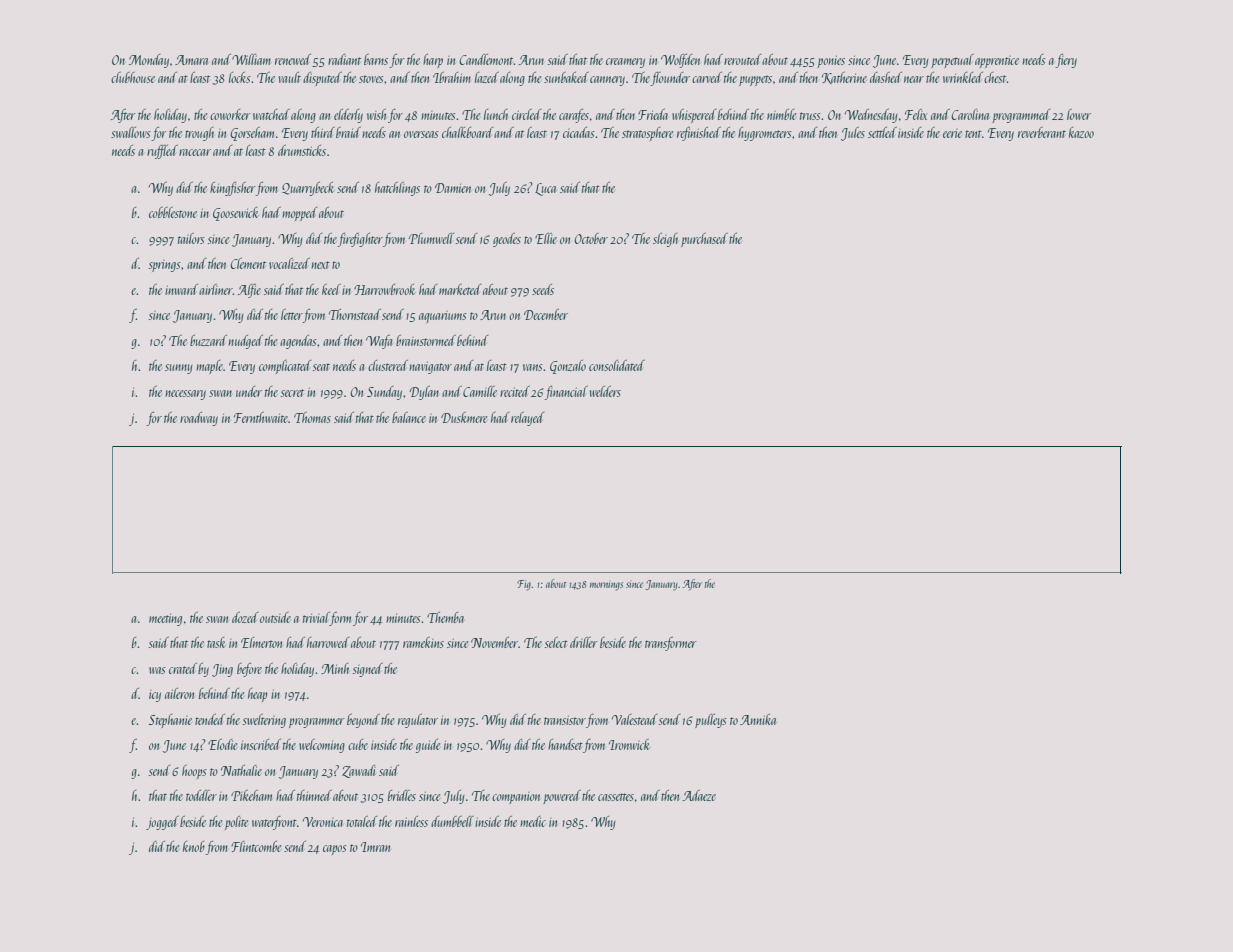 This screenshot has height=952, width=1233. What do you see at coordinates (1081, 132) in the screenshot?
I see `kazoo` at bounding box center [1081, 132].
